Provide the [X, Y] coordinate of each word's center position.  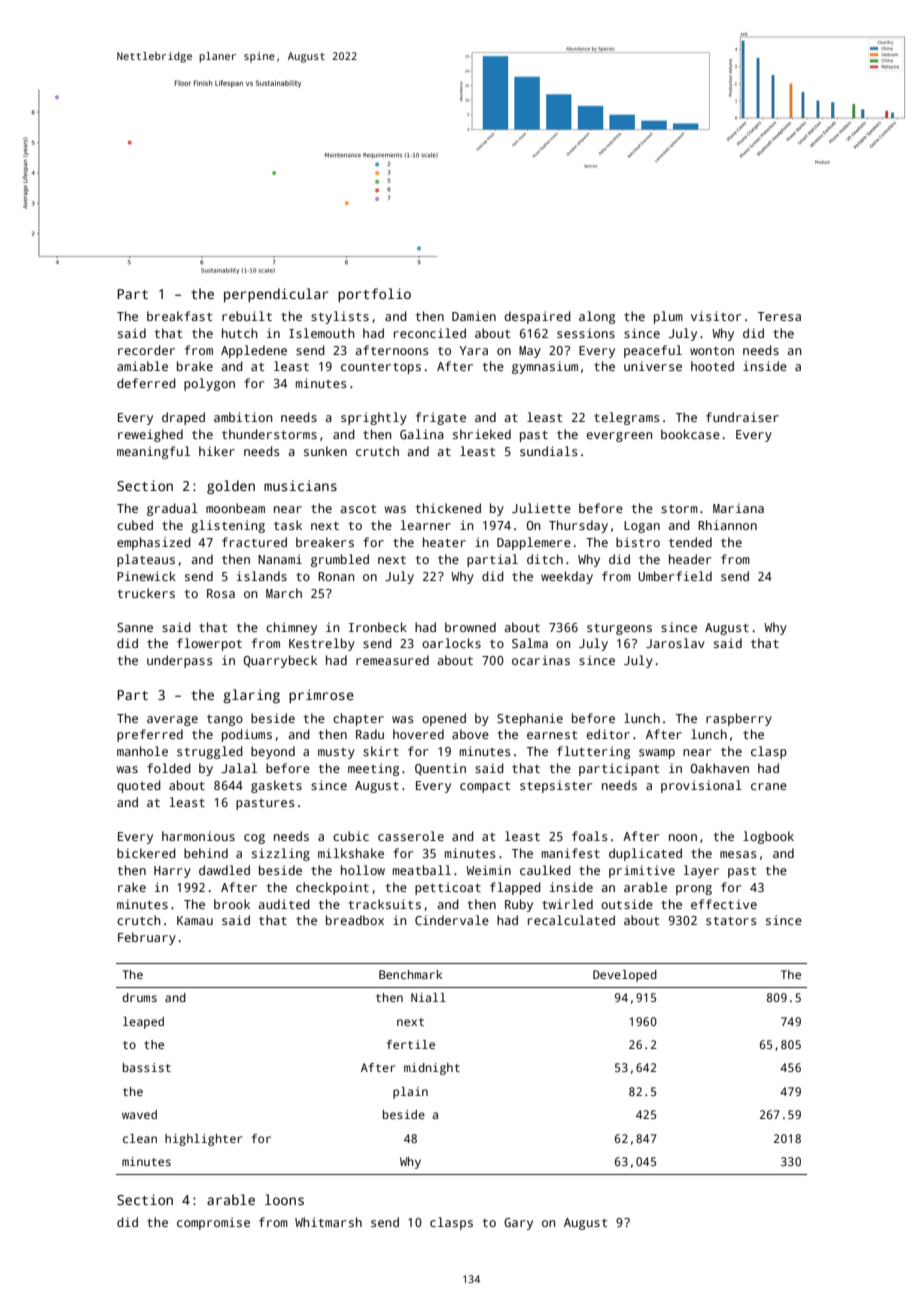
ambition [243, 417]
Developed [625, 976]
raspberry [739, 719]
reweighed [150, 435]
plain [410, 1093]
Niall [428, 997]
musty [336, 753]
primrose [321, 696]
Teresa [779, 316]
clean [140, 1138]
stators [731, 921]
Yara [473, 350]
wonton [712, 351]
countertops [381, 368]
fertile [411, 1044]
